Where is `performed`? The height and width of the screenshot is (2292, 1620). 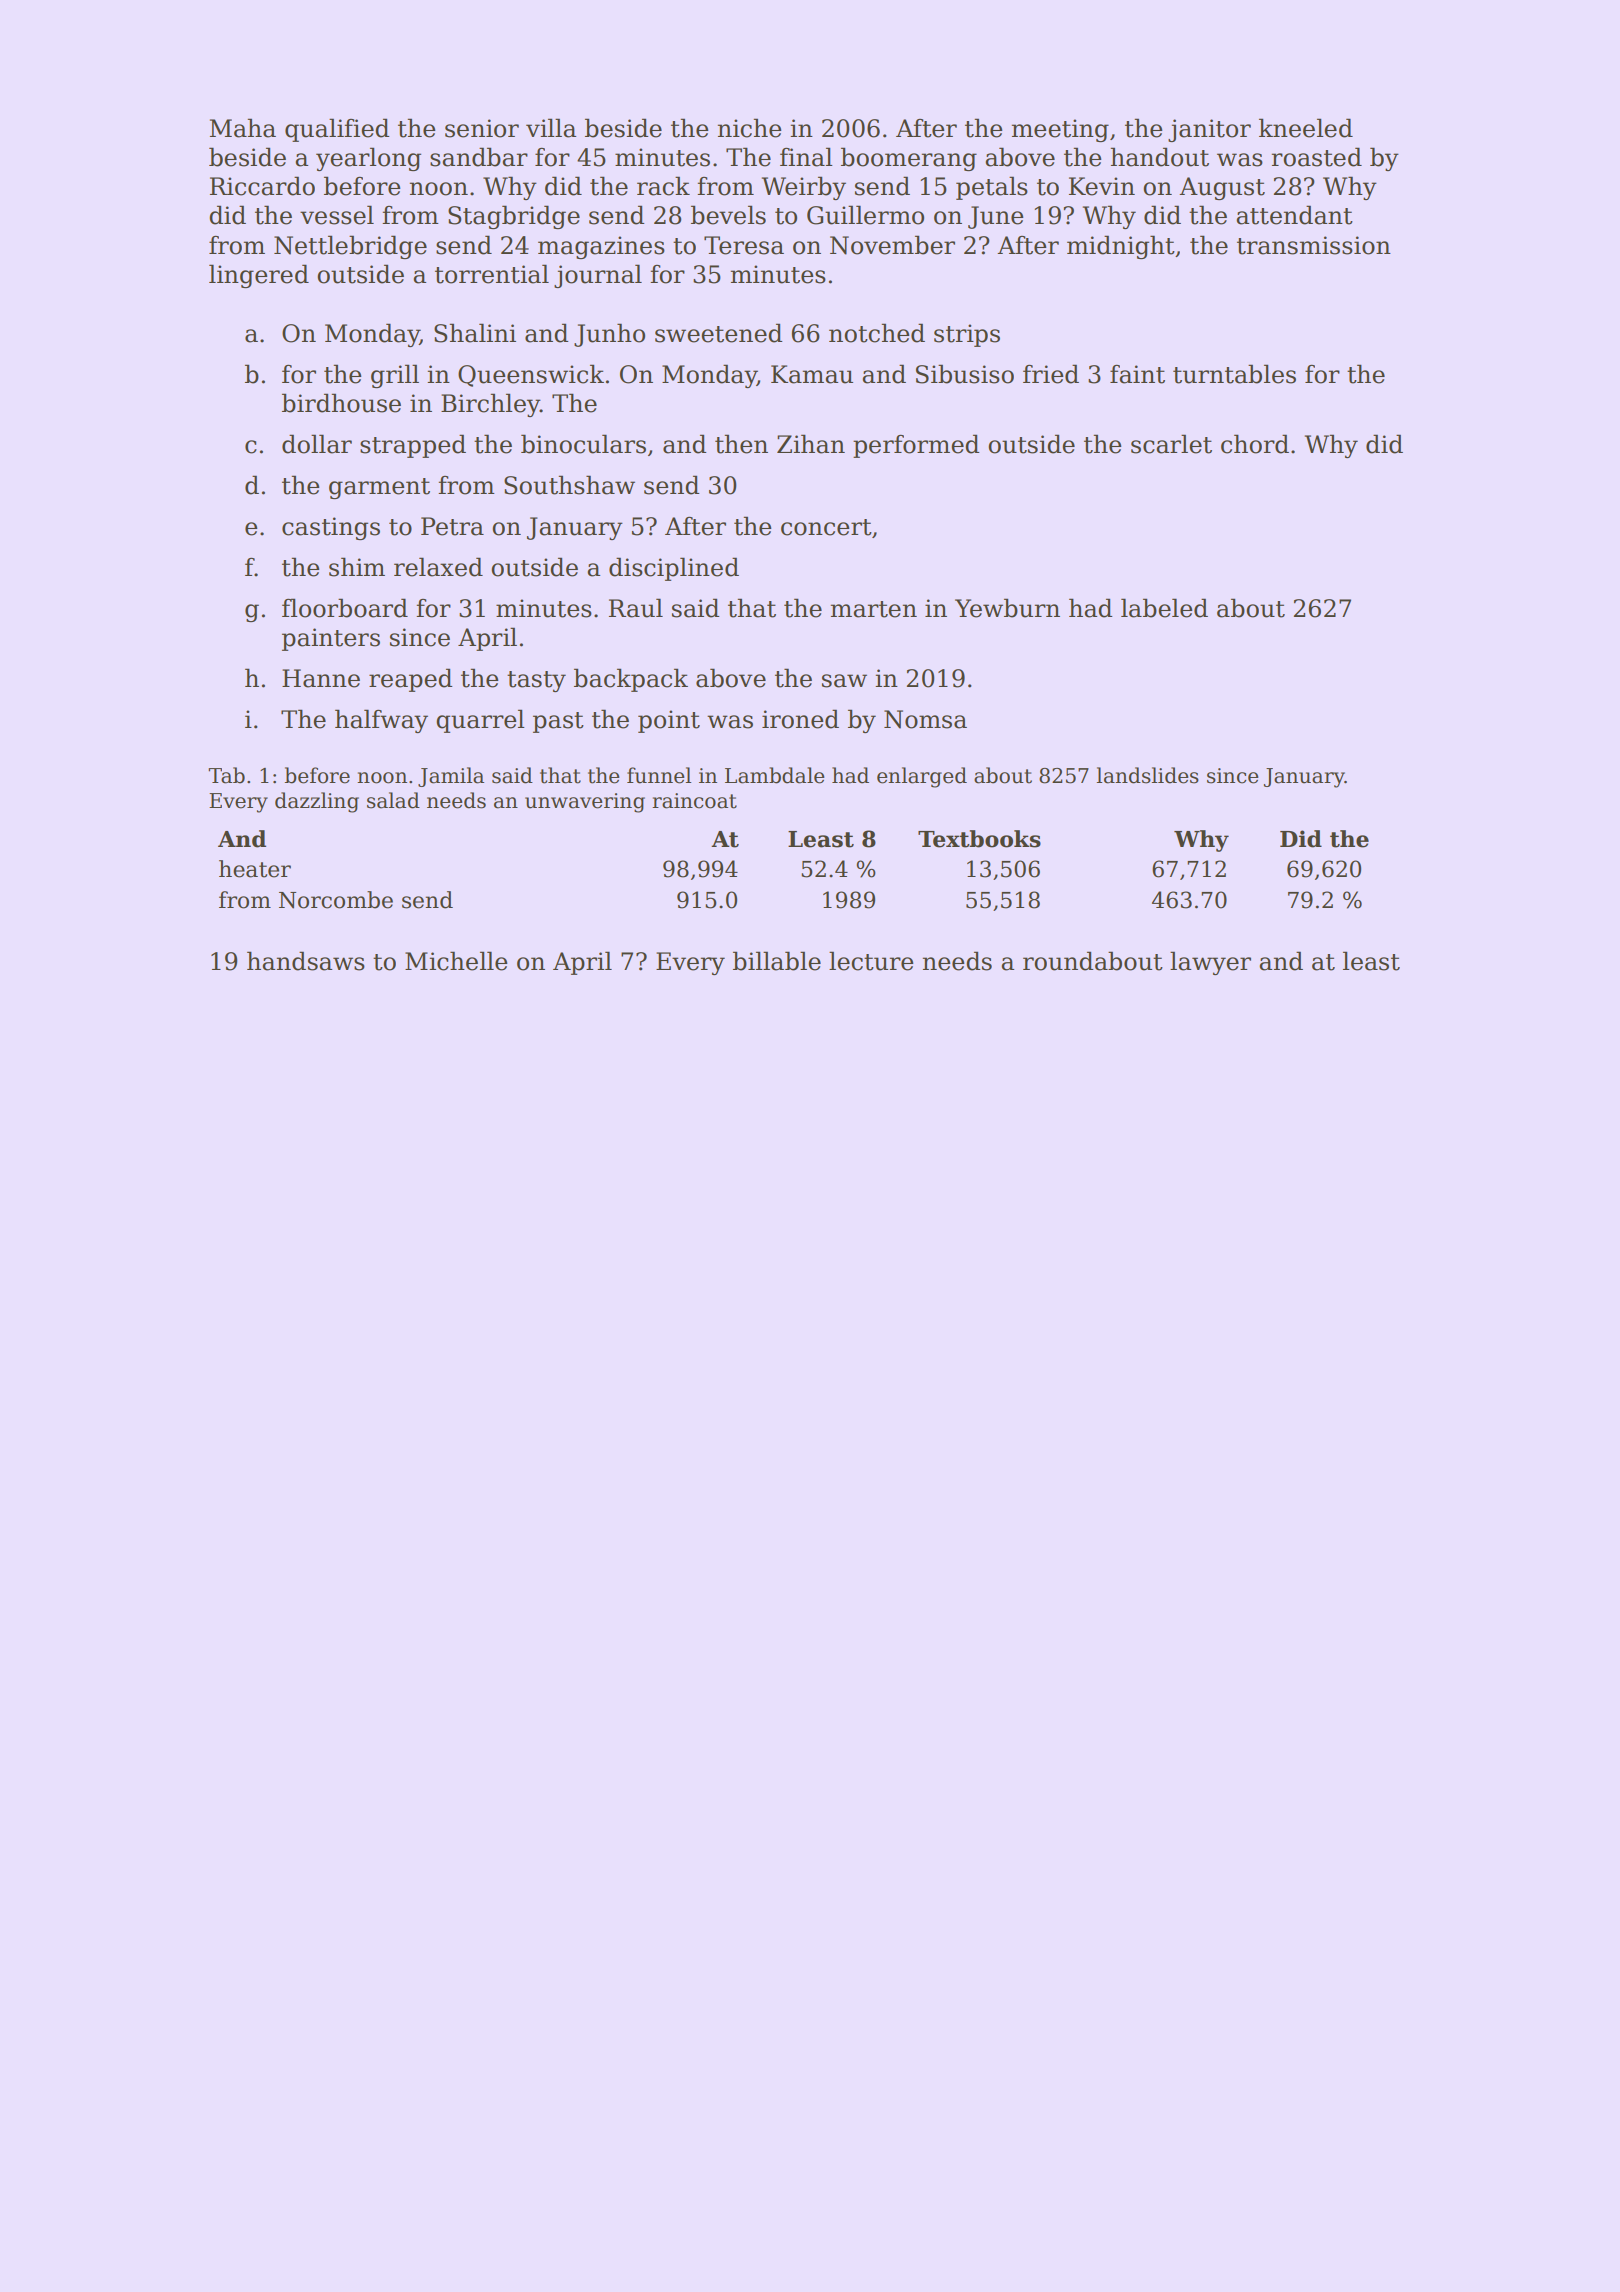
performed is located at coordinates (916, 446).
